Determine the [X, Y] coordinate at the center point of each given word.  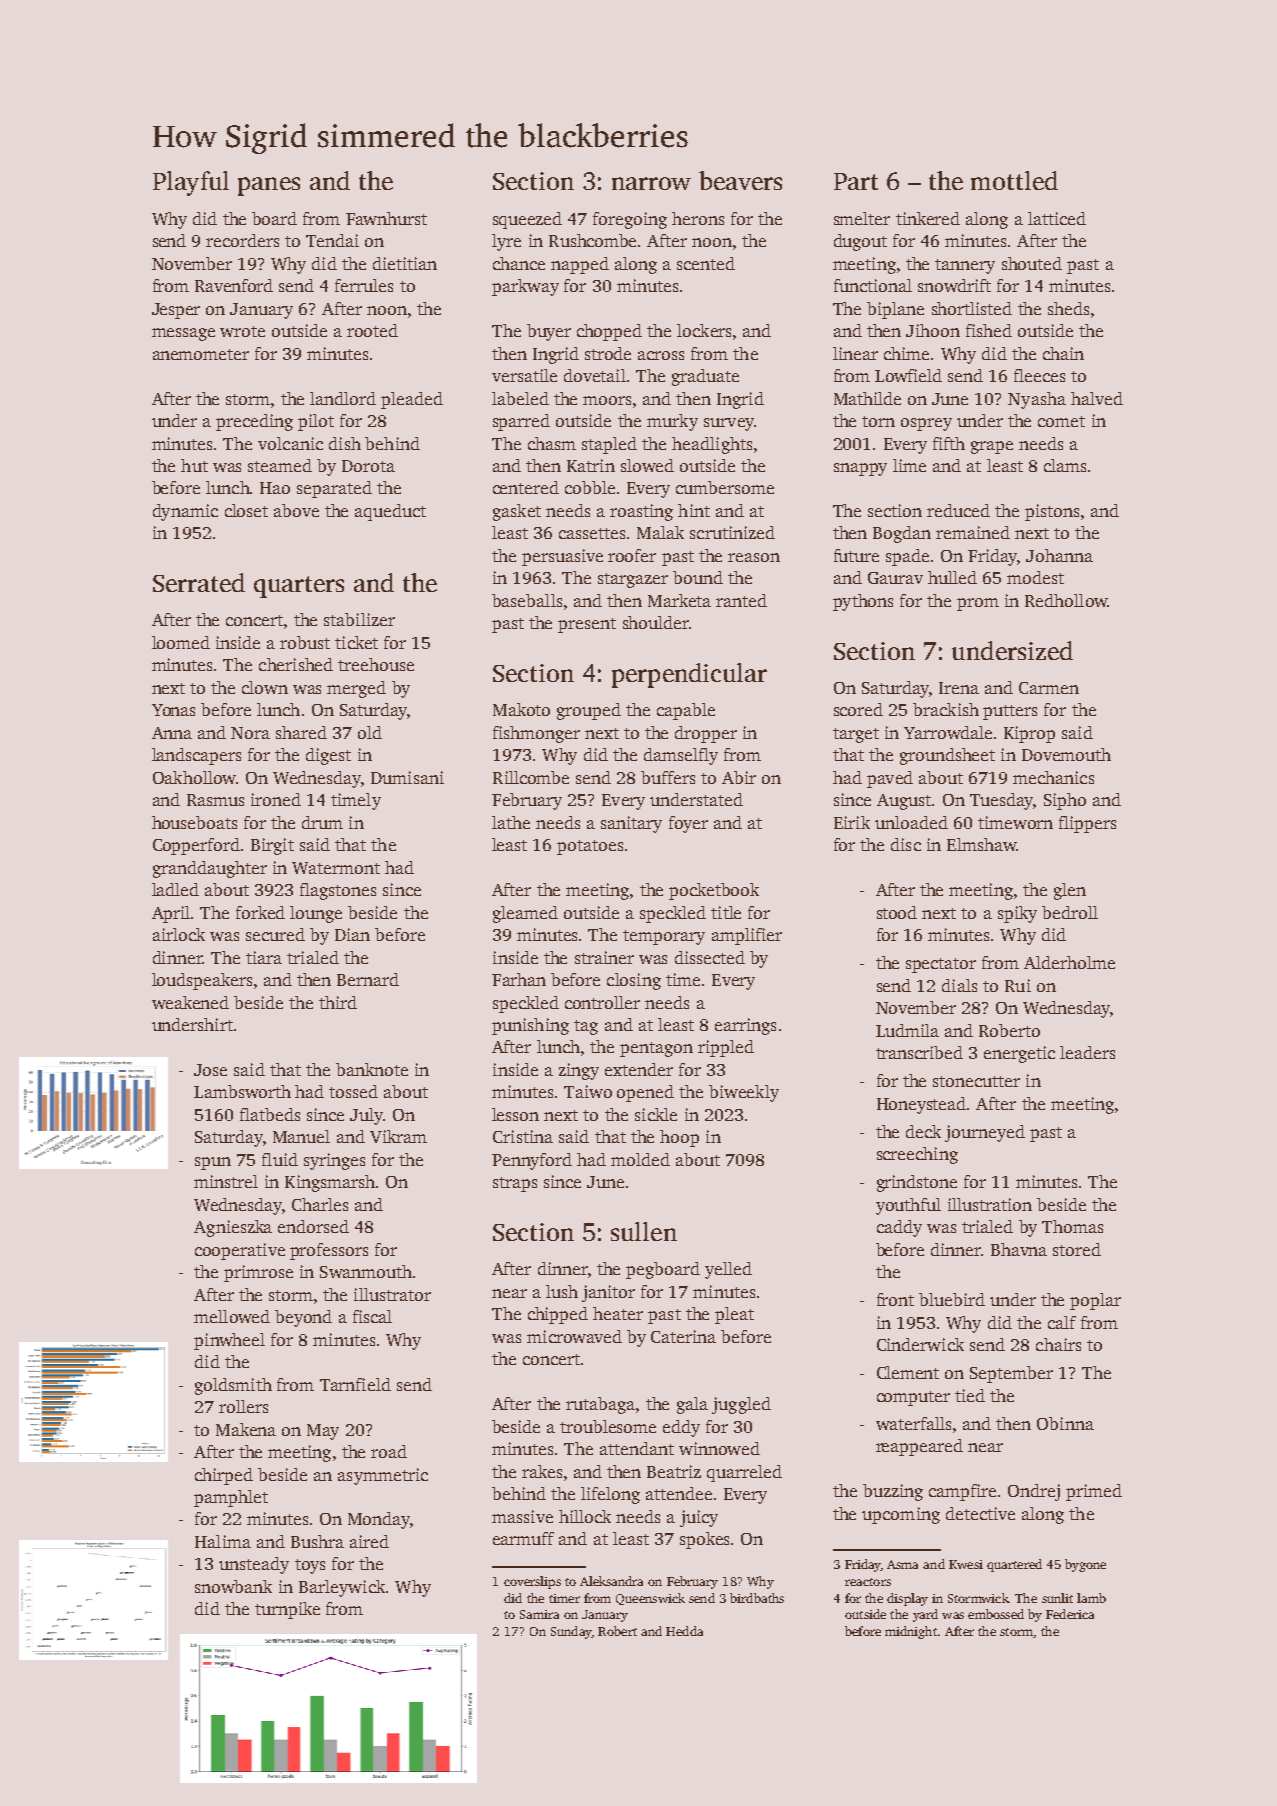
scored [858, 709]
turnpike [287, 1610]
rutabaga [600, 1405]
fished [989, 330]
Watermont [336, 868]
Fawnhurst [386, 218]
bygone [1085, 1565]
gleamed [525, 914]
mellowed [232, 1316]
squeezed [527, 220]
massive [522, 1516]
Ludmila [907, 1030]
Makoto [521, 709]
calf [1062, 1322]
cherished [296, 664]
